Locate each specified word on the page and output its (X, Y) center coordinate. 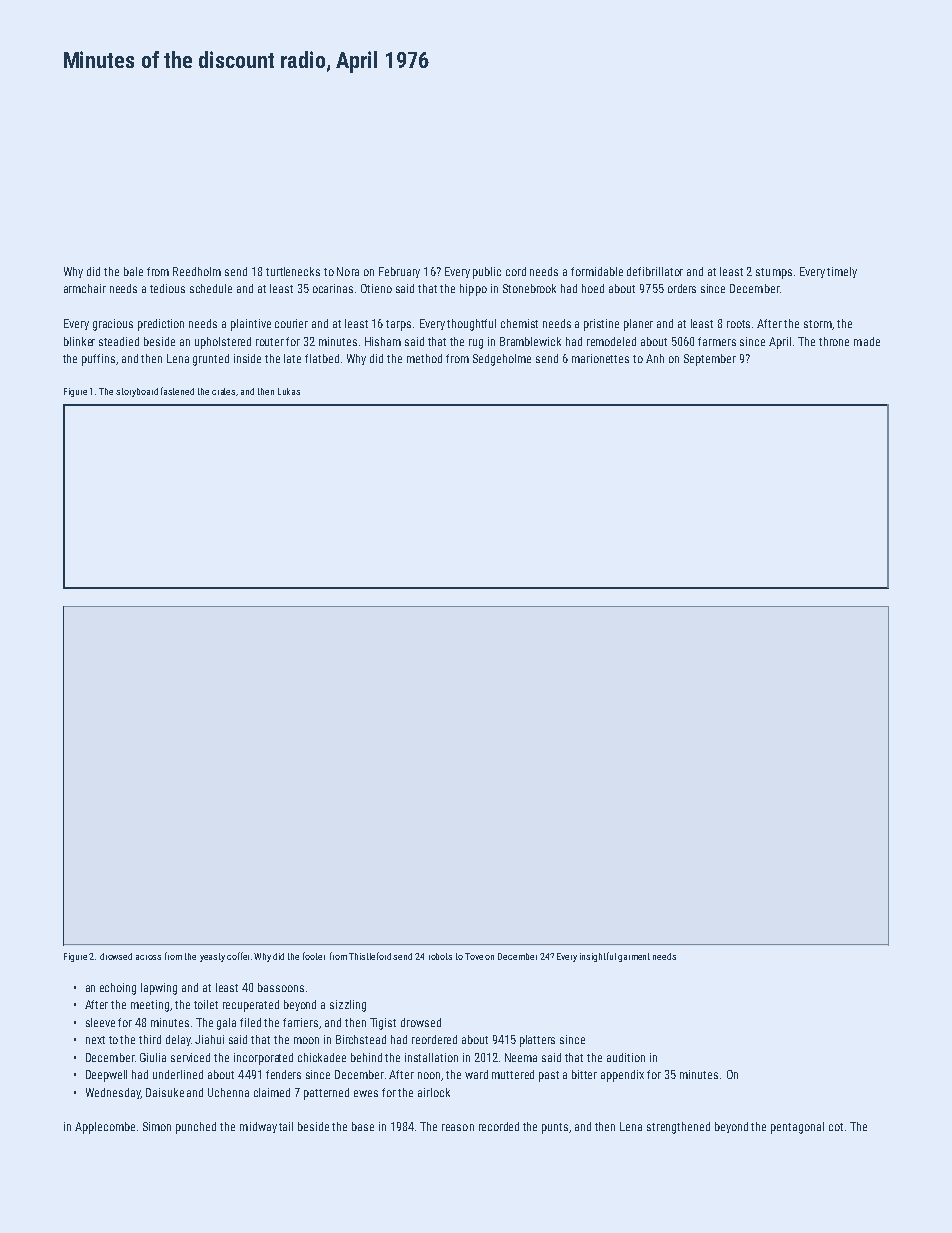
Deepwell (106, 1076)
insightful (598, 957)
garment (634, 957)
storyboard (137, 392)
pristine (601, 325)
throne (834, 341)
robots (440, 956)
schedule (211, 288)
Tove (474, 956)
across (148, 957)
